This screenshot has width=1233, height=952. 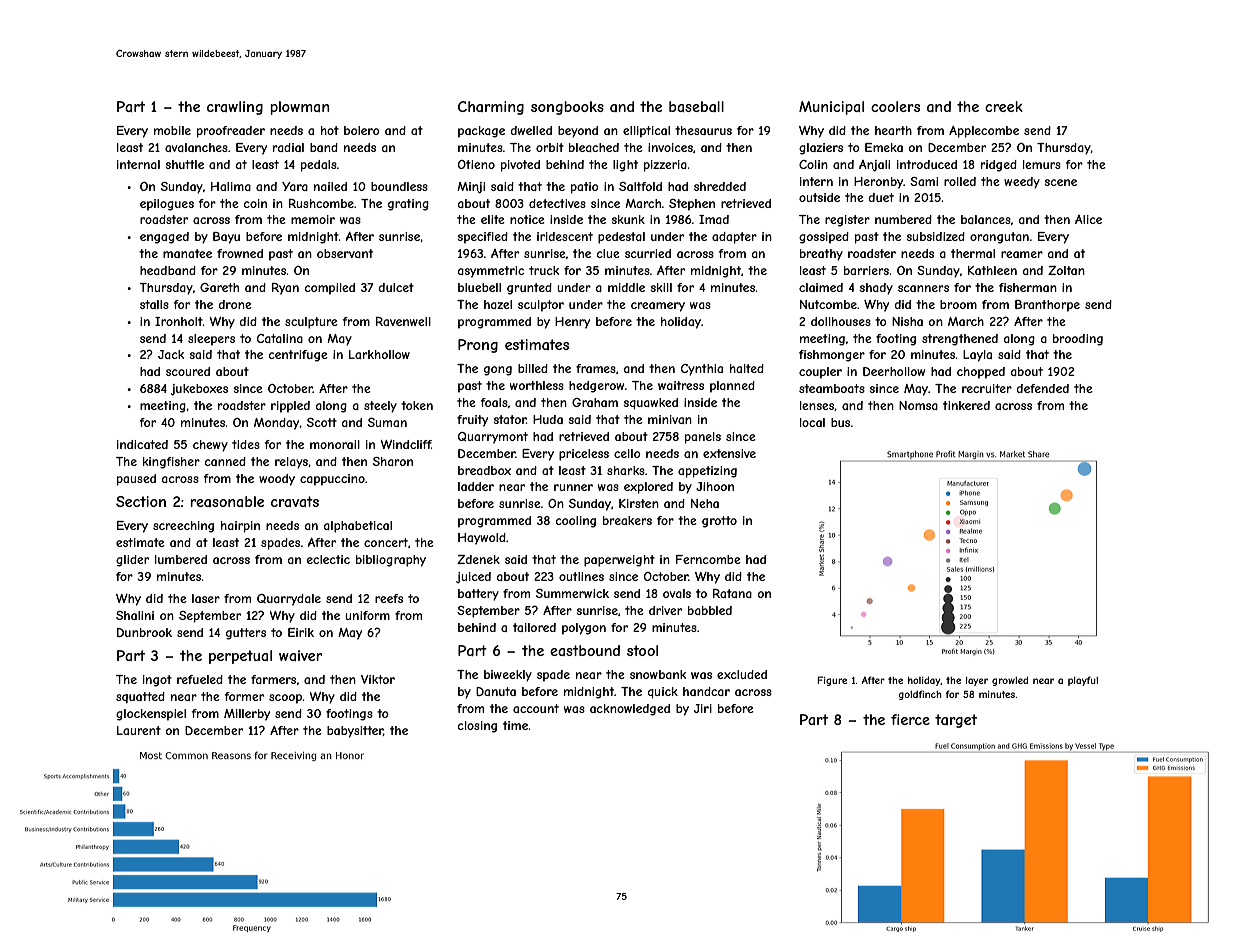 I want to click on rolled, so click(x=960, y=181).
